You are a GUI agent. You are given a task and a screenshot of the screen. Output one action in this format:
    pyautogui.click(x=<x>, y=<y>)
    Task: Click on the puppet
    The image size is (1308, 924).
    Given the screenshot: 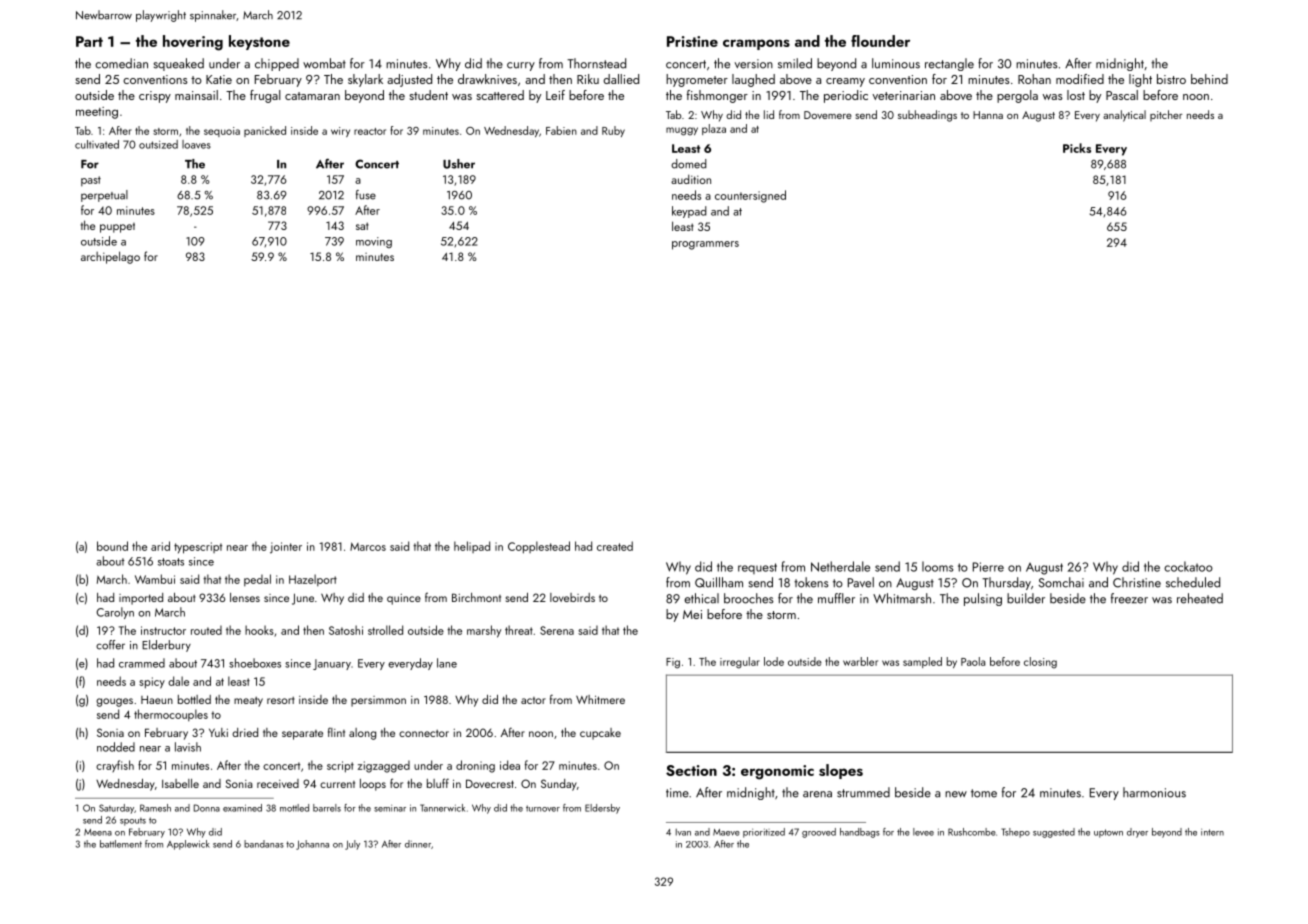 What is the action you would take?
    pyautogui.click(x=117, y=228)
